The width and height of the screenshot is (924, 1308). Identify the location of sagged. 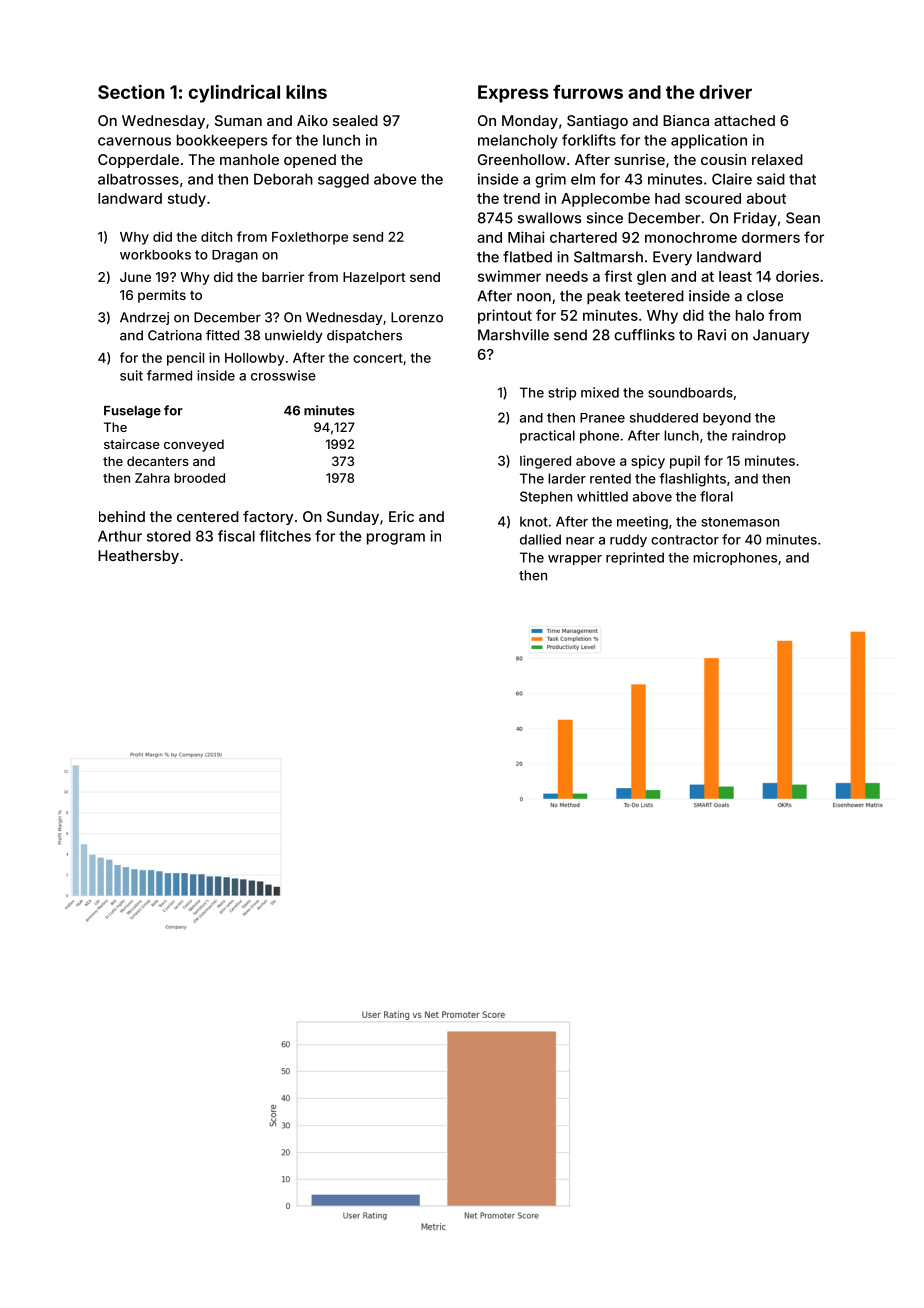
(343, 180).
